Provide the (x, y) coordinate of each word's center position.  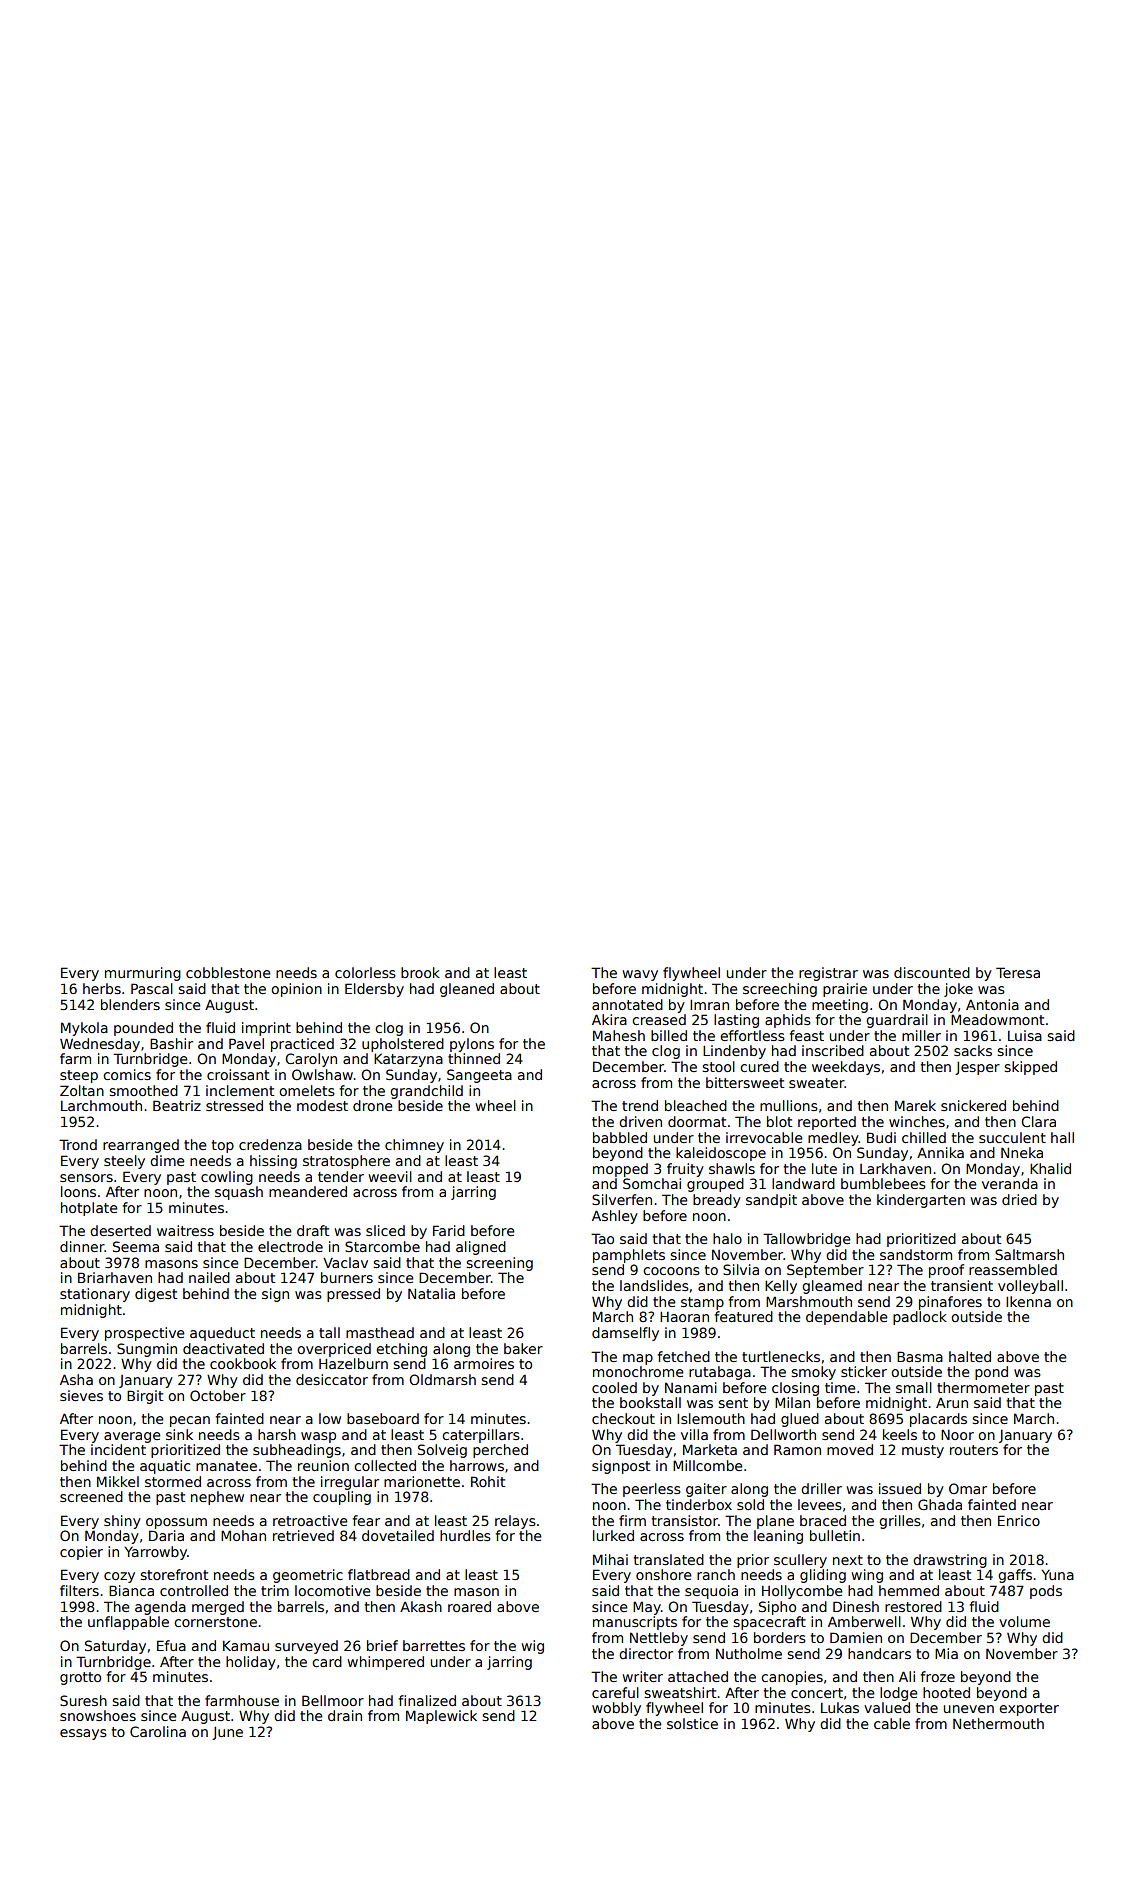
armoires (484, 1363)
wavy (640, 975)
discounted (932, 972)
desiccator (332, 1379)
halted (970, 1356)
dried (1019, 1199)
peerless (652, 1490)
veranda (1010, 1183)
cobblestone (228, 972)
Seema (136, 1246)
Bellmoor (333, 1700)
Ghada (940, 1504)
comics (127, 1074)
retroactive (310, 1520)
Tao (602, 1238)
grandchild (426, 1092)
